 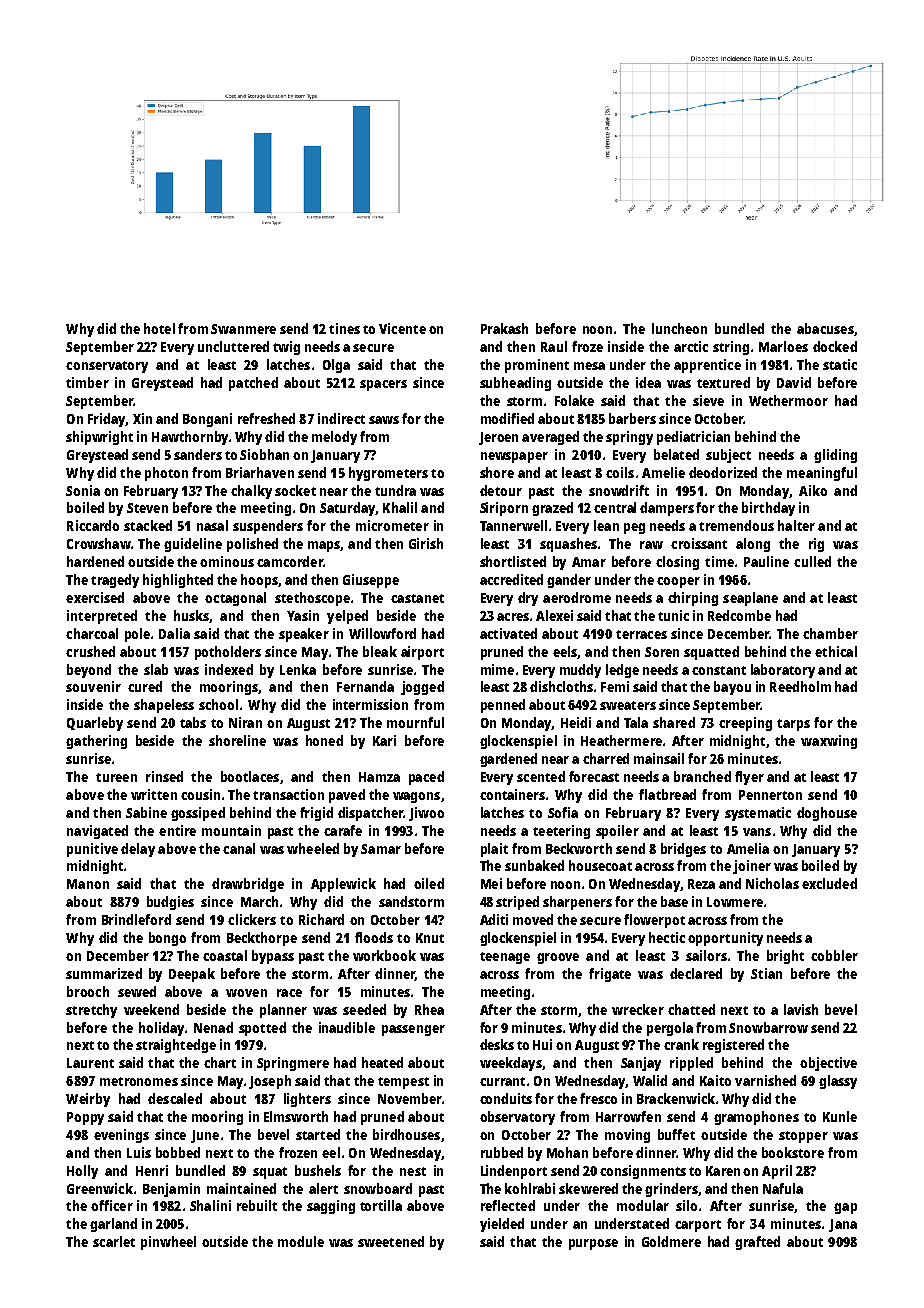 What do you see at coordinates (88, 884) in the page?
I see `Manon` at bounding box center [88, 884].
